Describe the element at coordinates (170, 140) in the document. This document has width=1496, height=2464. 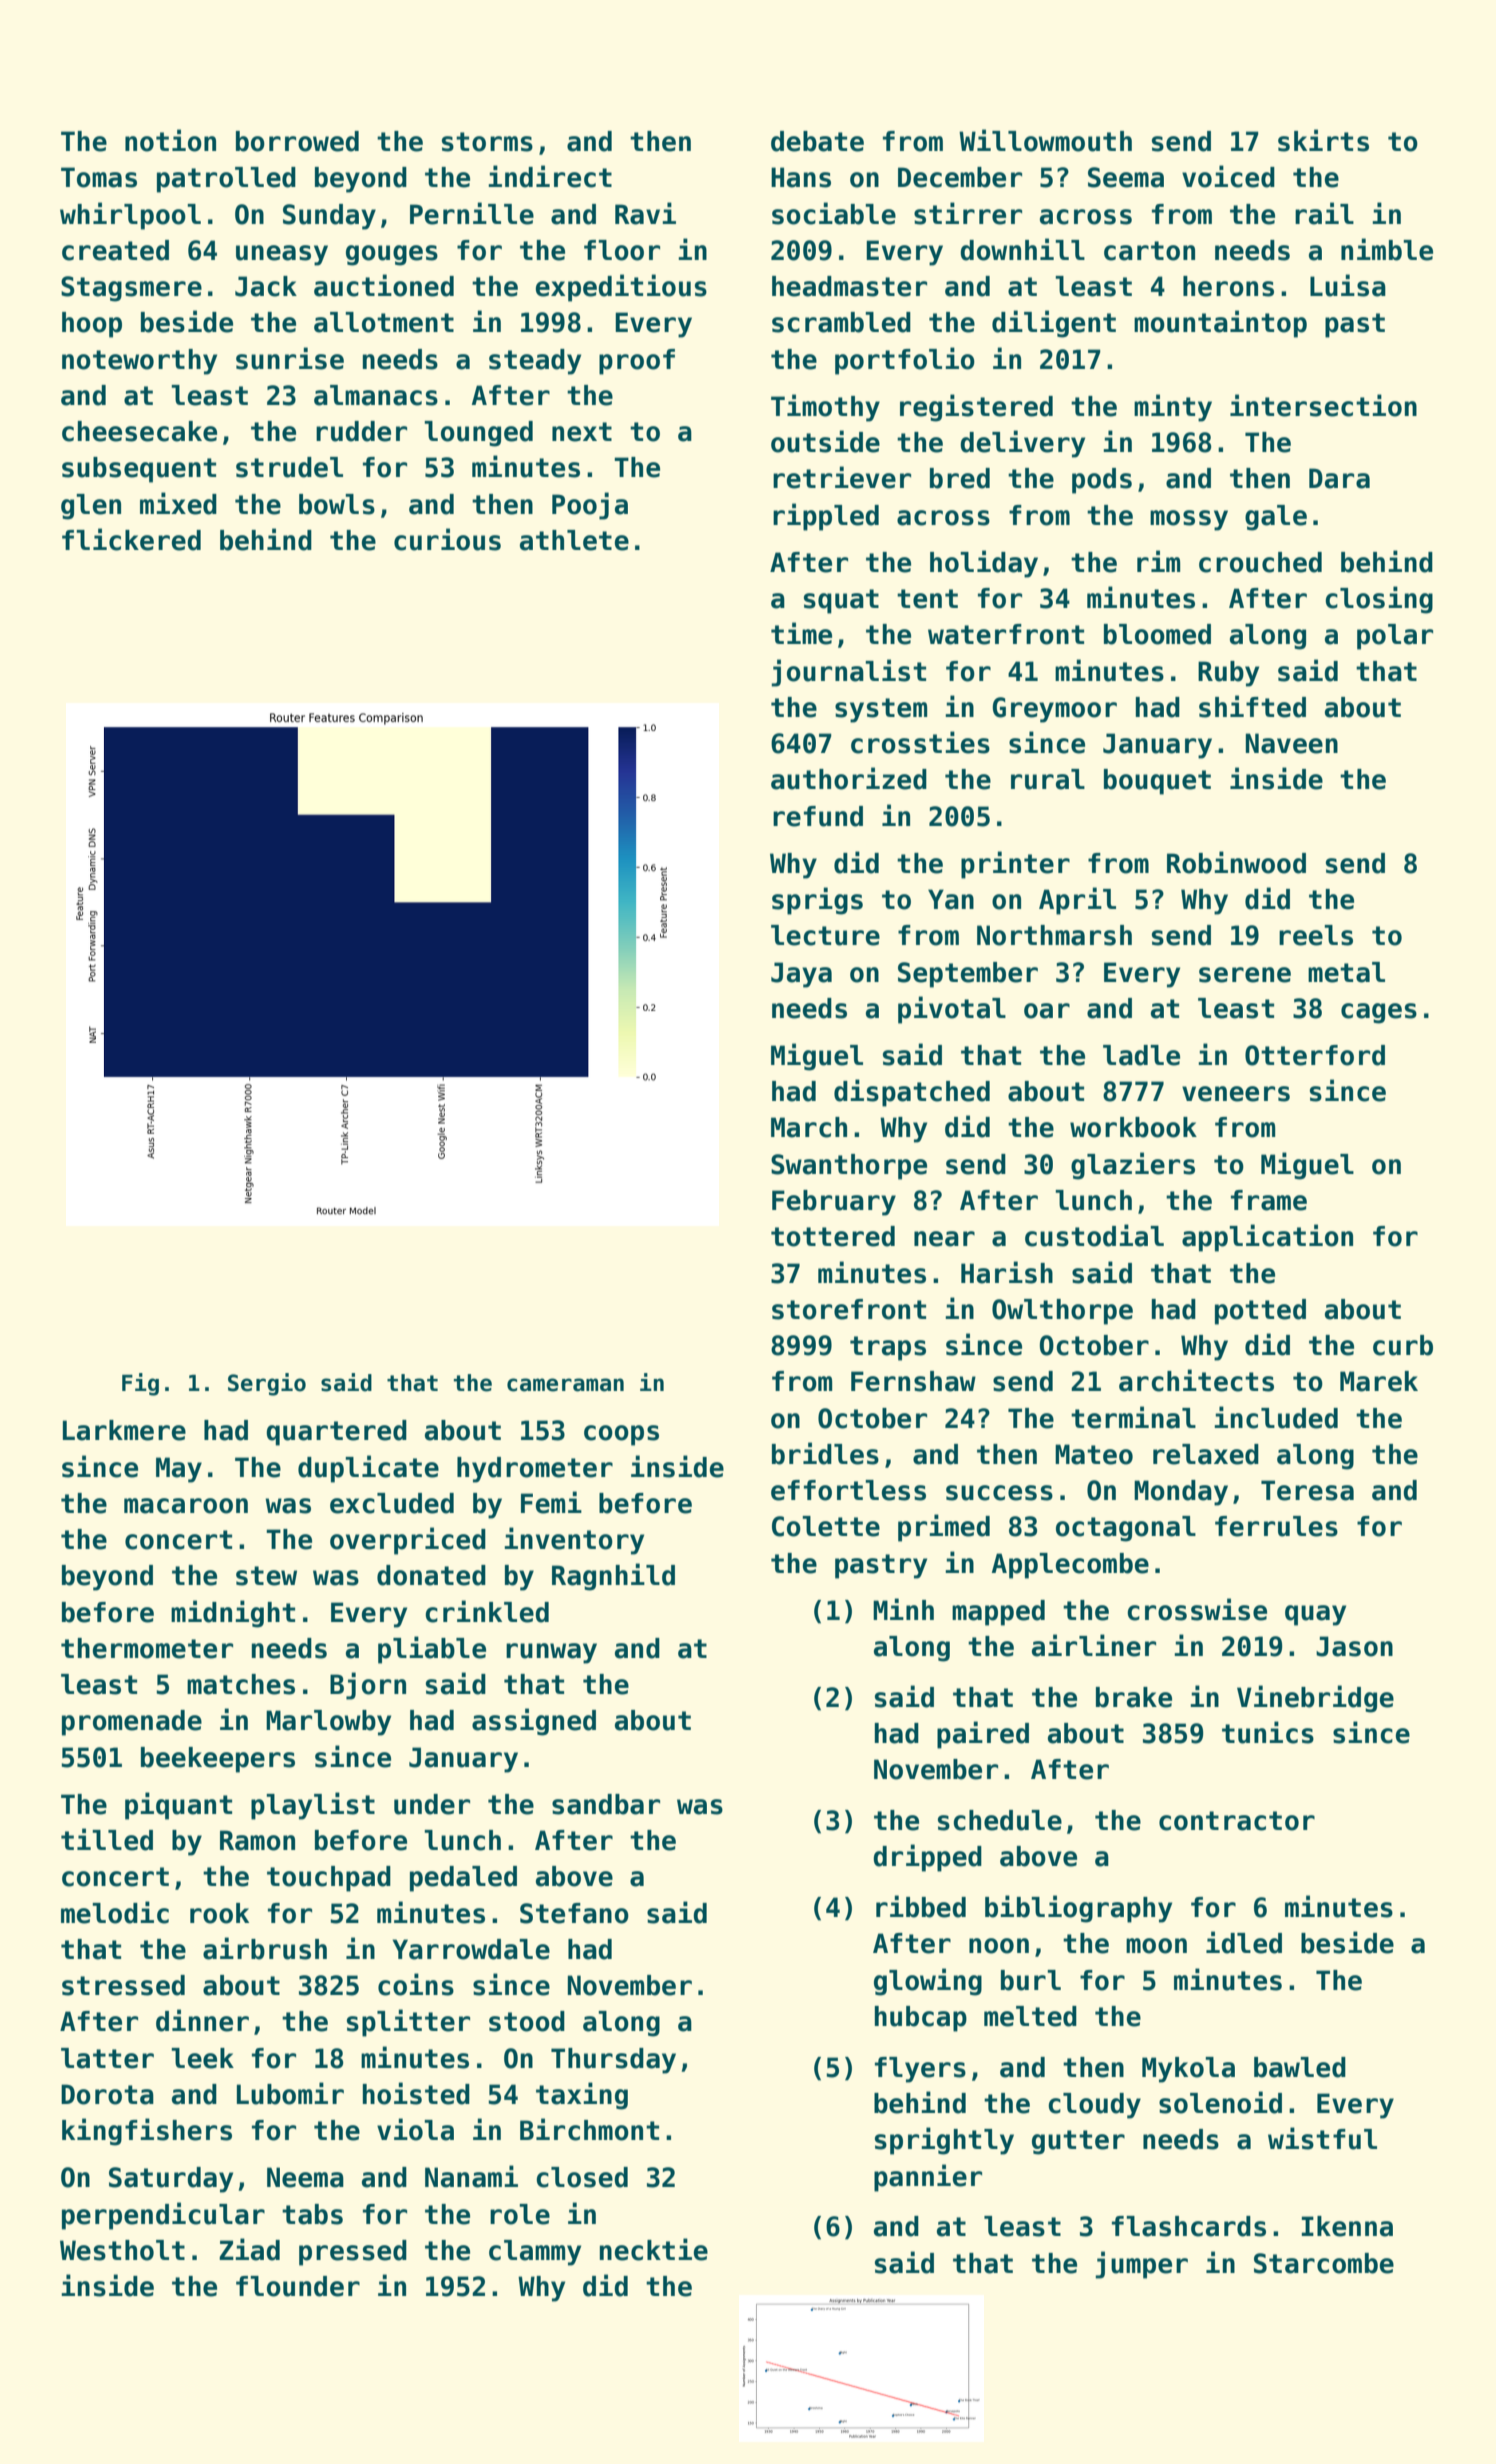
I see `notion` at that location.
